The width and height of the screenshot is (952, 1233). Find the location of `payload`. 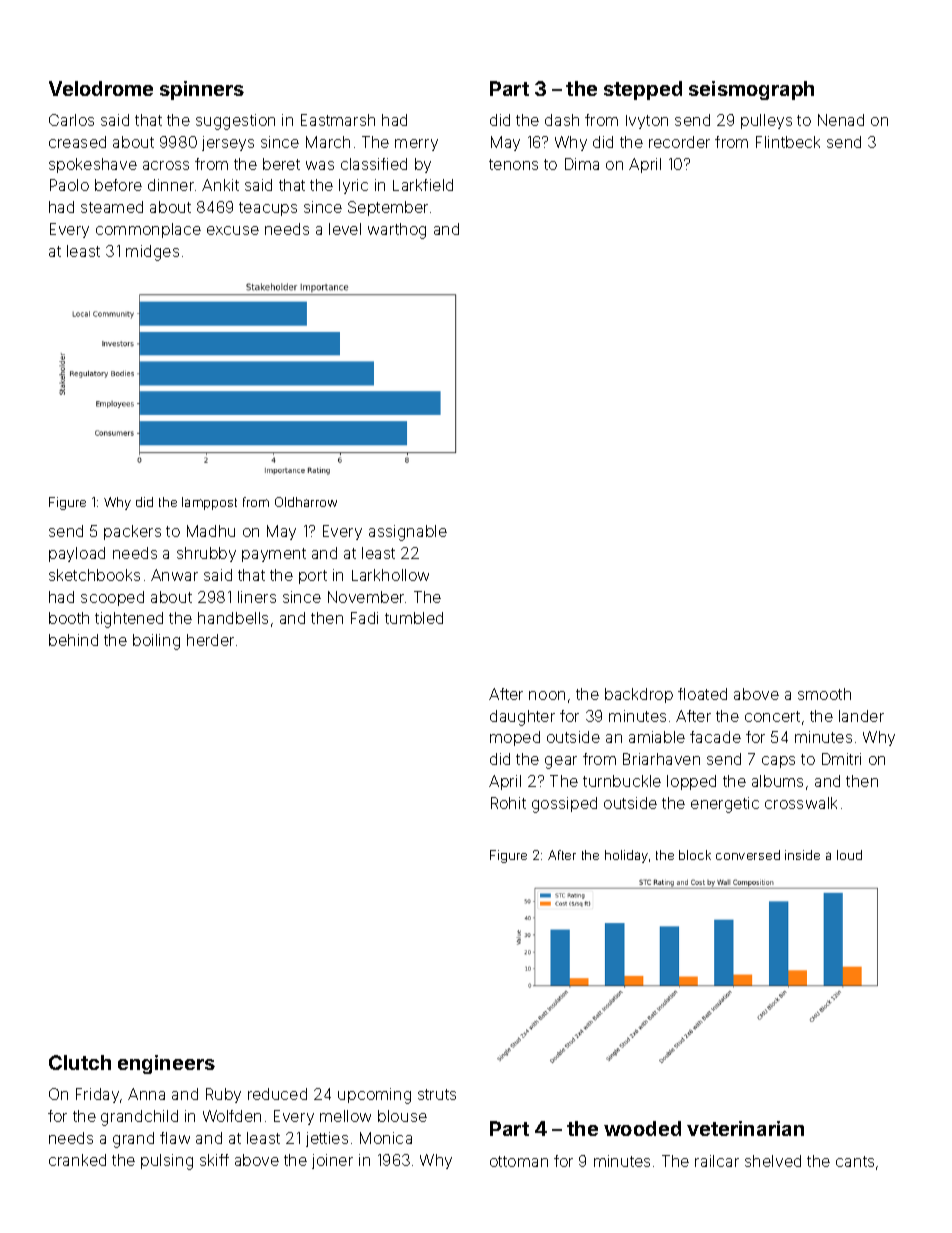

payload is located at coordinates (77, 554).
